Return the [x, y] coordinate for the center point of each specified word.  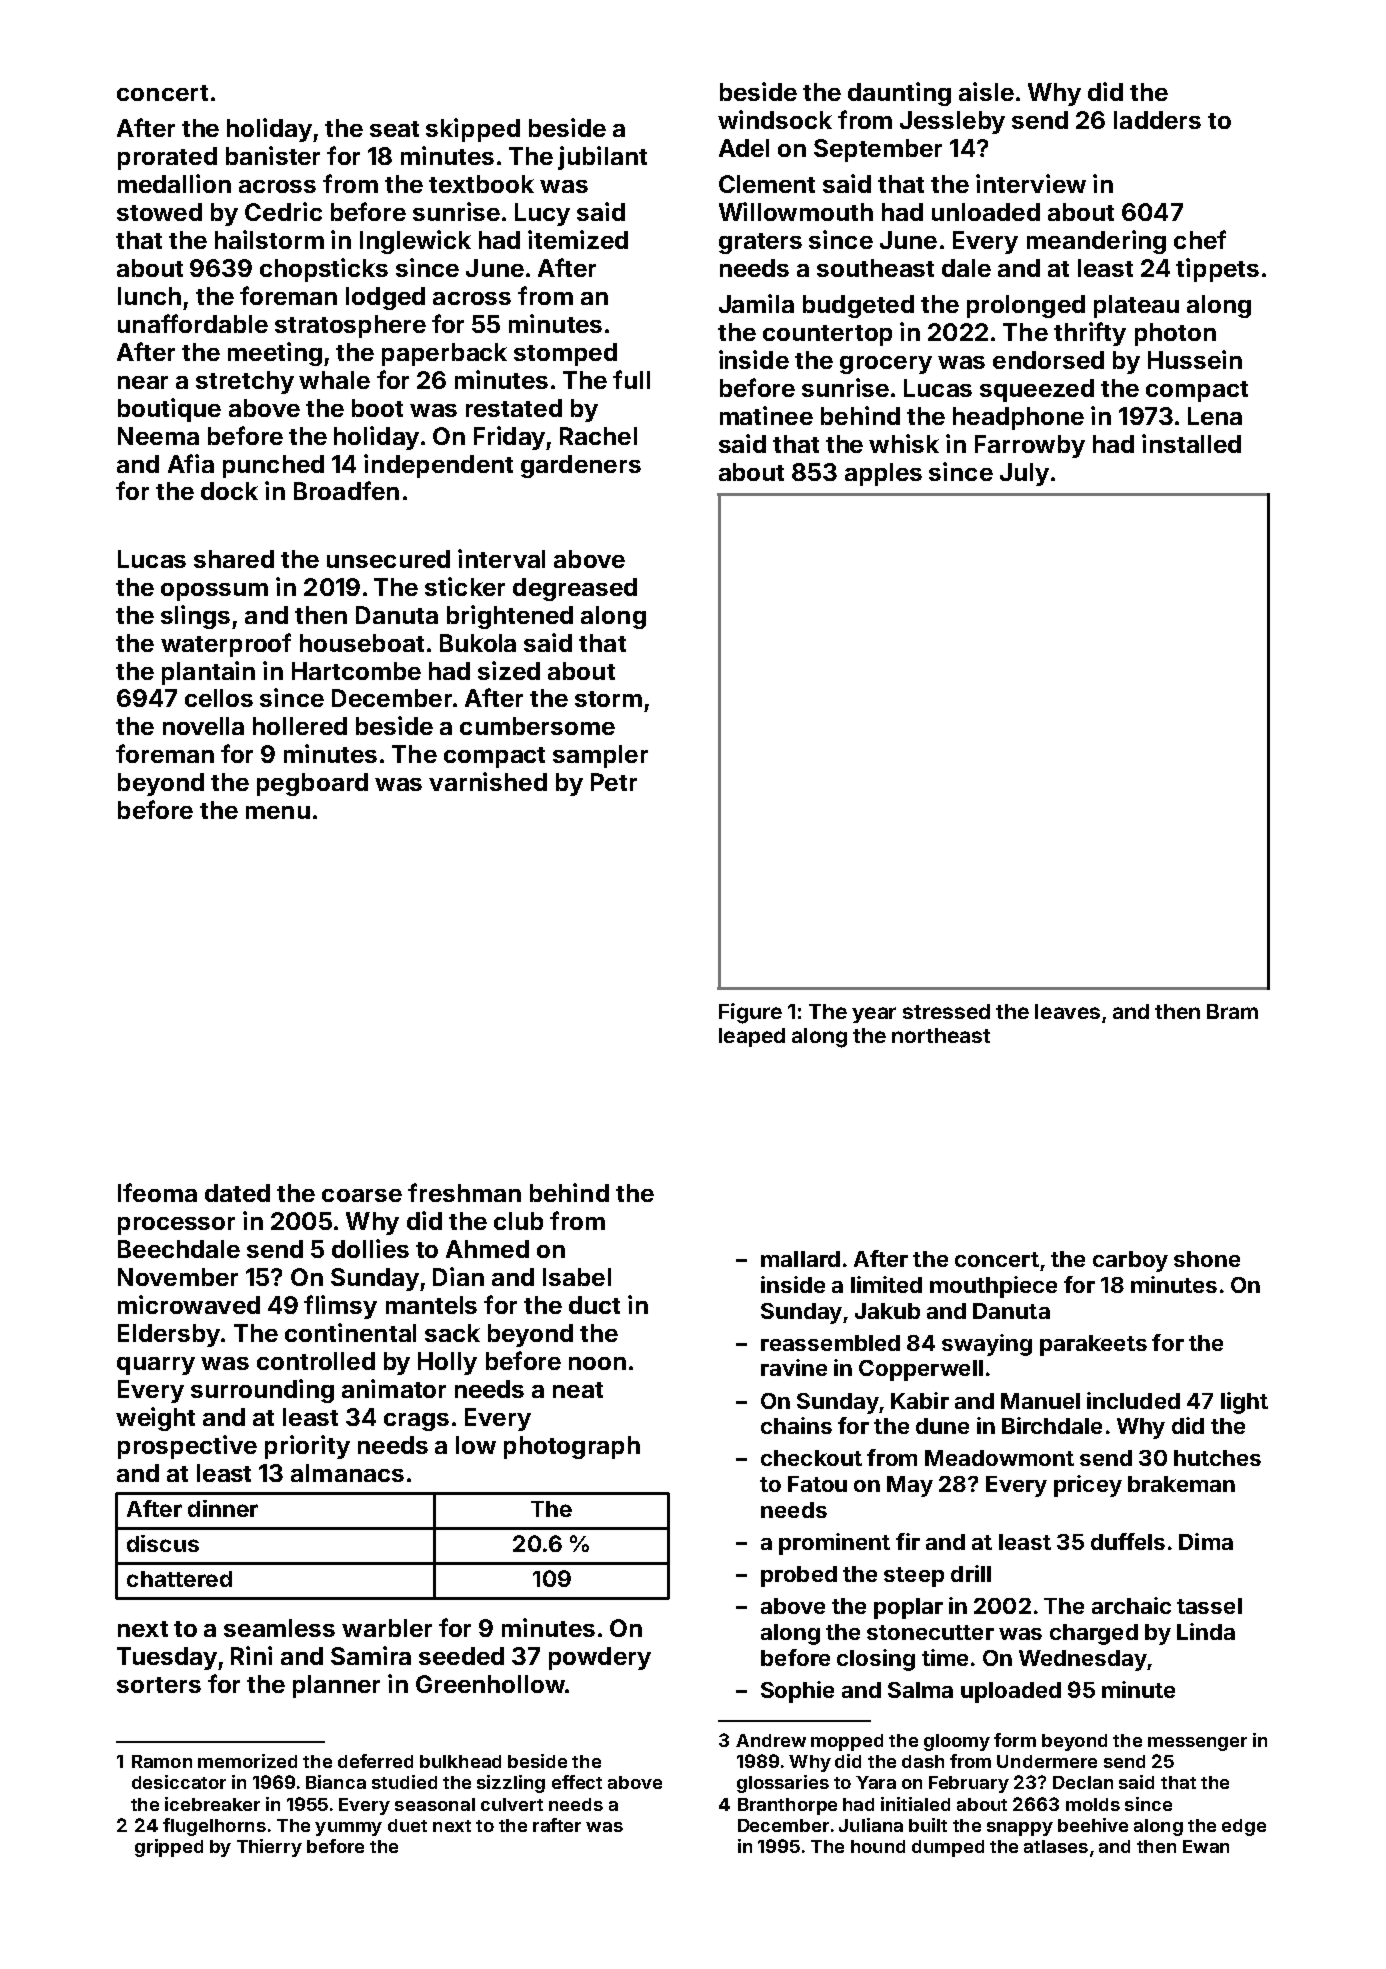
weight [155, 1419]
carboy [1130, 1261]
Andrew [771, 1740]
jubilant [602, 158]
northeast [941, 1035]
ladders [1157, 120]
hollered [300, 726]
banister [273, 155]
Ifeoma [157, 1192]
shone [1207, 1259]
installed [1191, 443]
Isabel [577, 1277]
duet [407, 1825]
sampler [600, 756]
